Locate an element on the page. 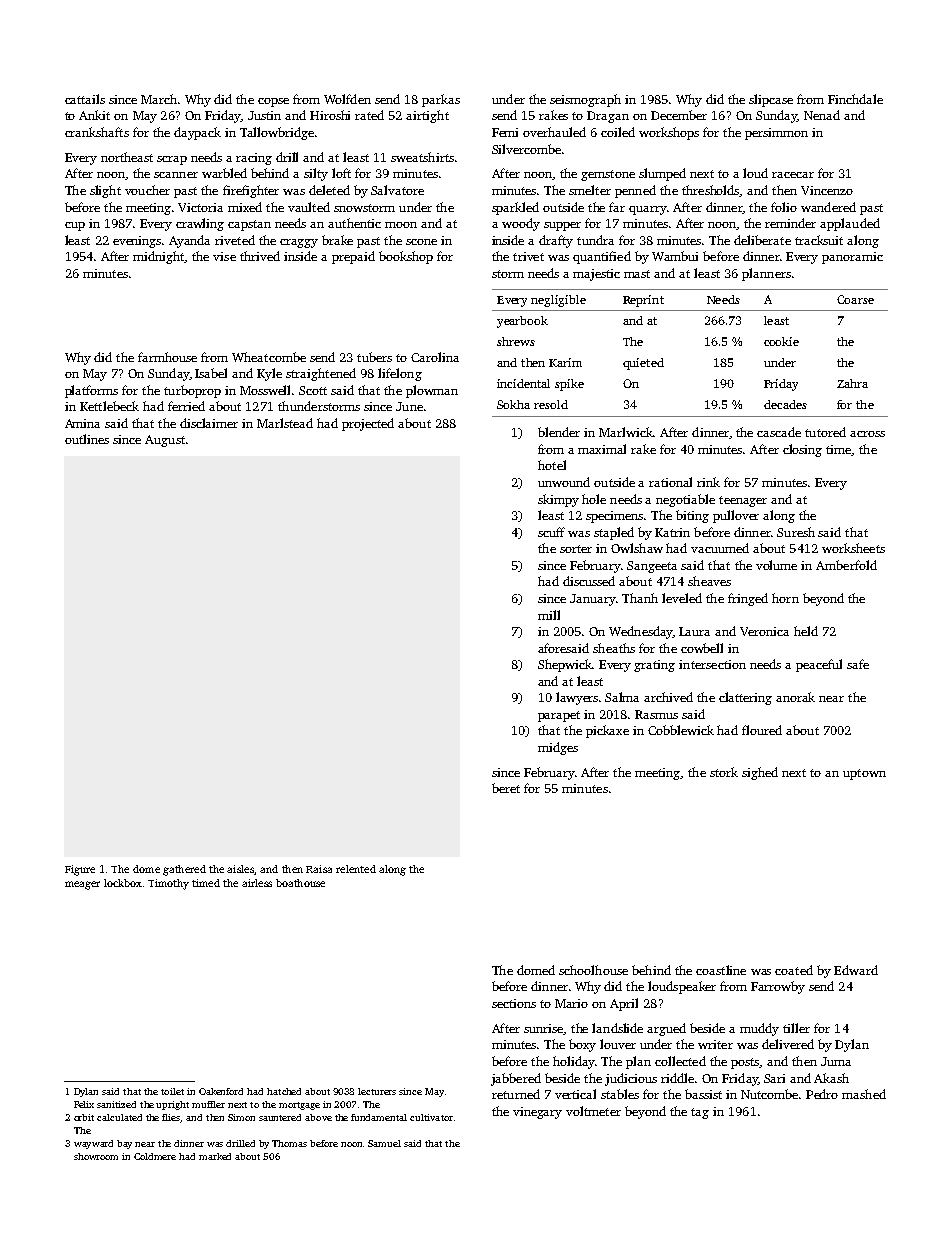  beret is located at coordinates (506, 788).
